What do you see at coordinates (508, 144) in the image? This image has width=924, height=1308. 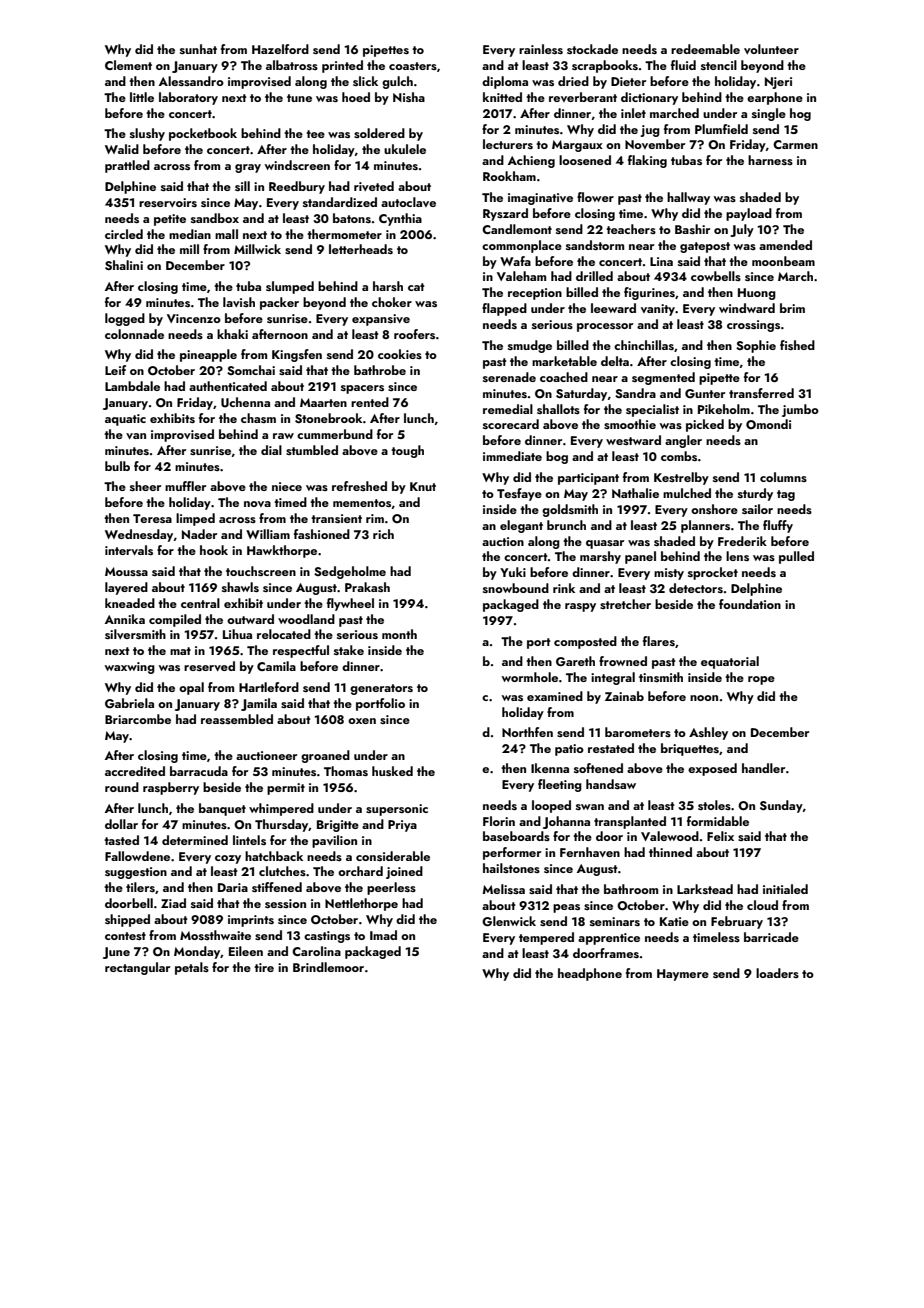 I see `lecturers` at bounding box center [508, 144].
